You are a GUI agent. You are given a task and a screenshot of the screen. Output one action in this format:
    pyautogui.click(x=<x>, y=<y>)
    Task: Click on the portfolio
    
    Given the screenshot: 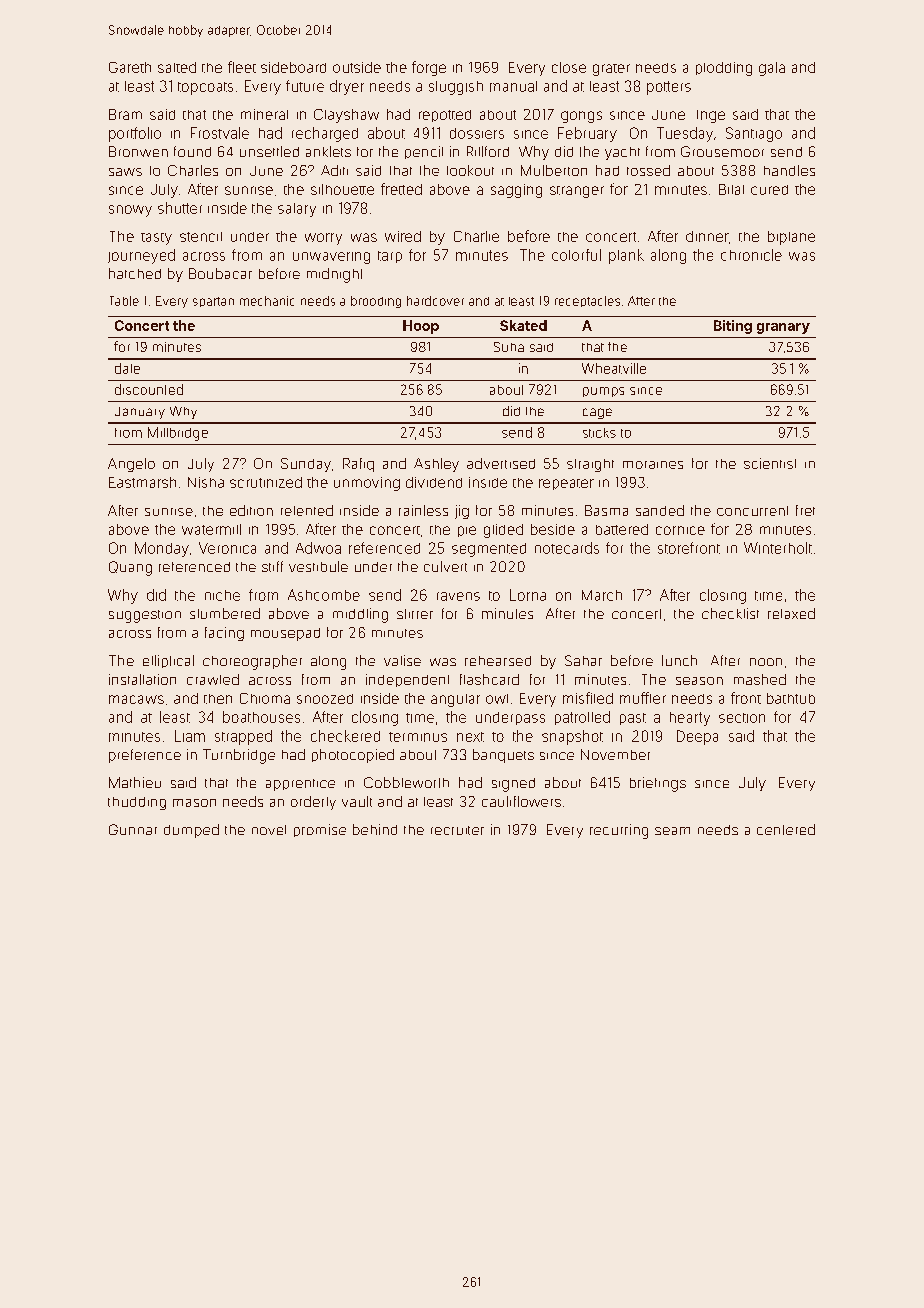 What is the action you would take?
    pyautogui.click(x=135, y=134)
